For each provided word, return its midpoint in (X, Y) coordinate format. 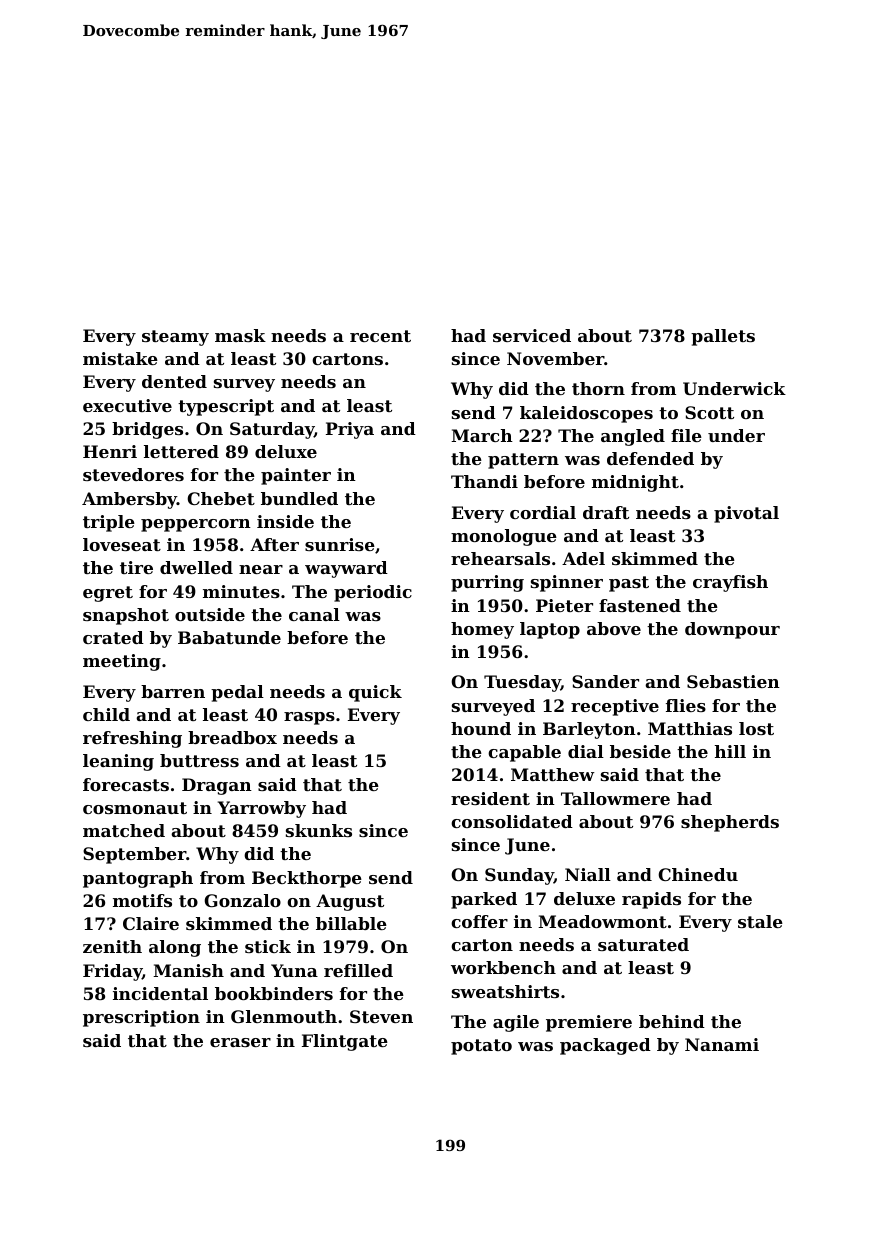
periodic (373, 593)
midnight (635, 483)
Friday (112, 972)
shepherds (730, 823)
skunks (319, 830)
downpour (732, 630)
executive (127, 405)
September (134, 855)
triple (109, 523)
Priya (350, 430)
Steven (381, 1016)
